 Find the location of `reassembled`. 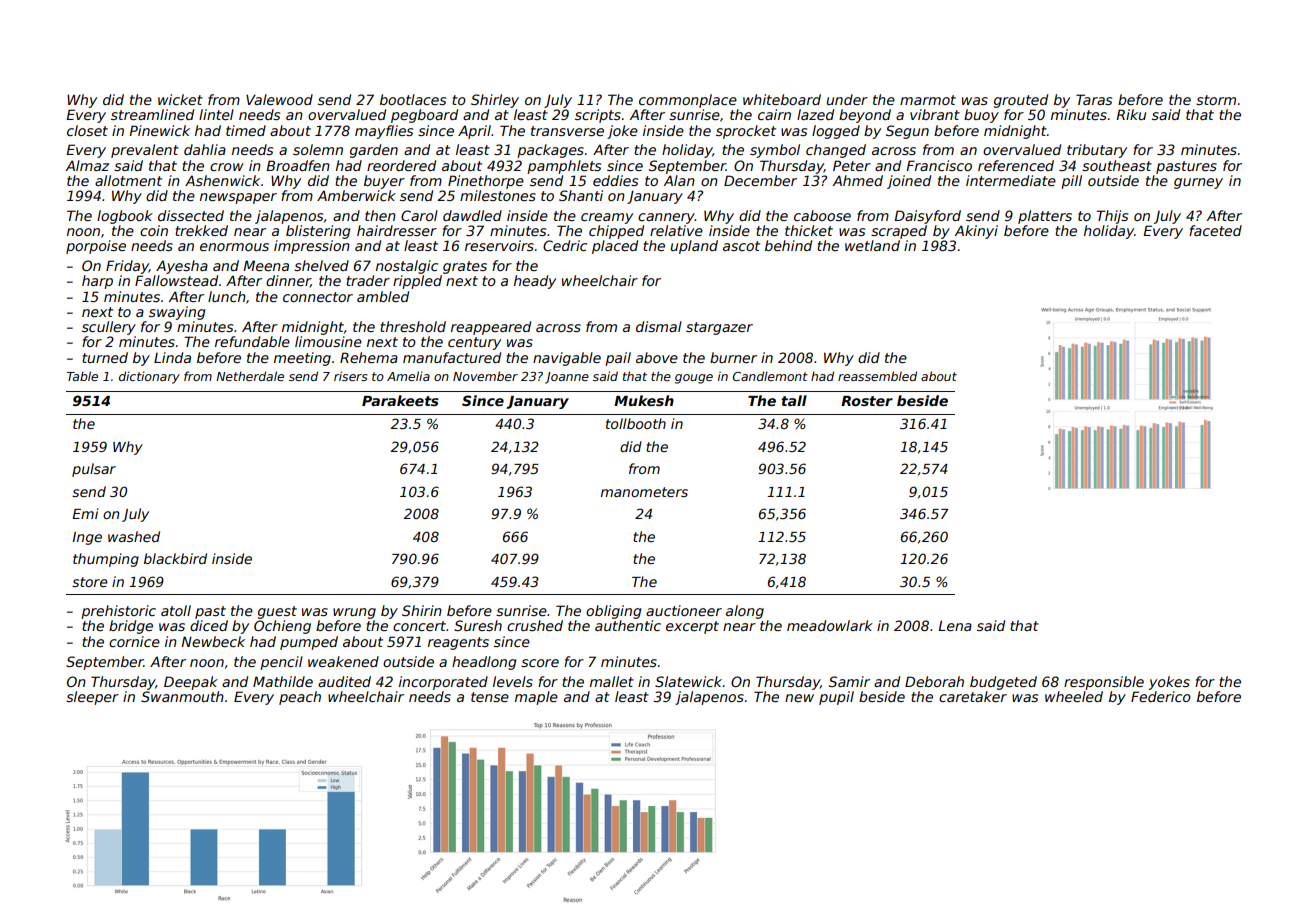

reassembled is located at coordinates (877, 376).
